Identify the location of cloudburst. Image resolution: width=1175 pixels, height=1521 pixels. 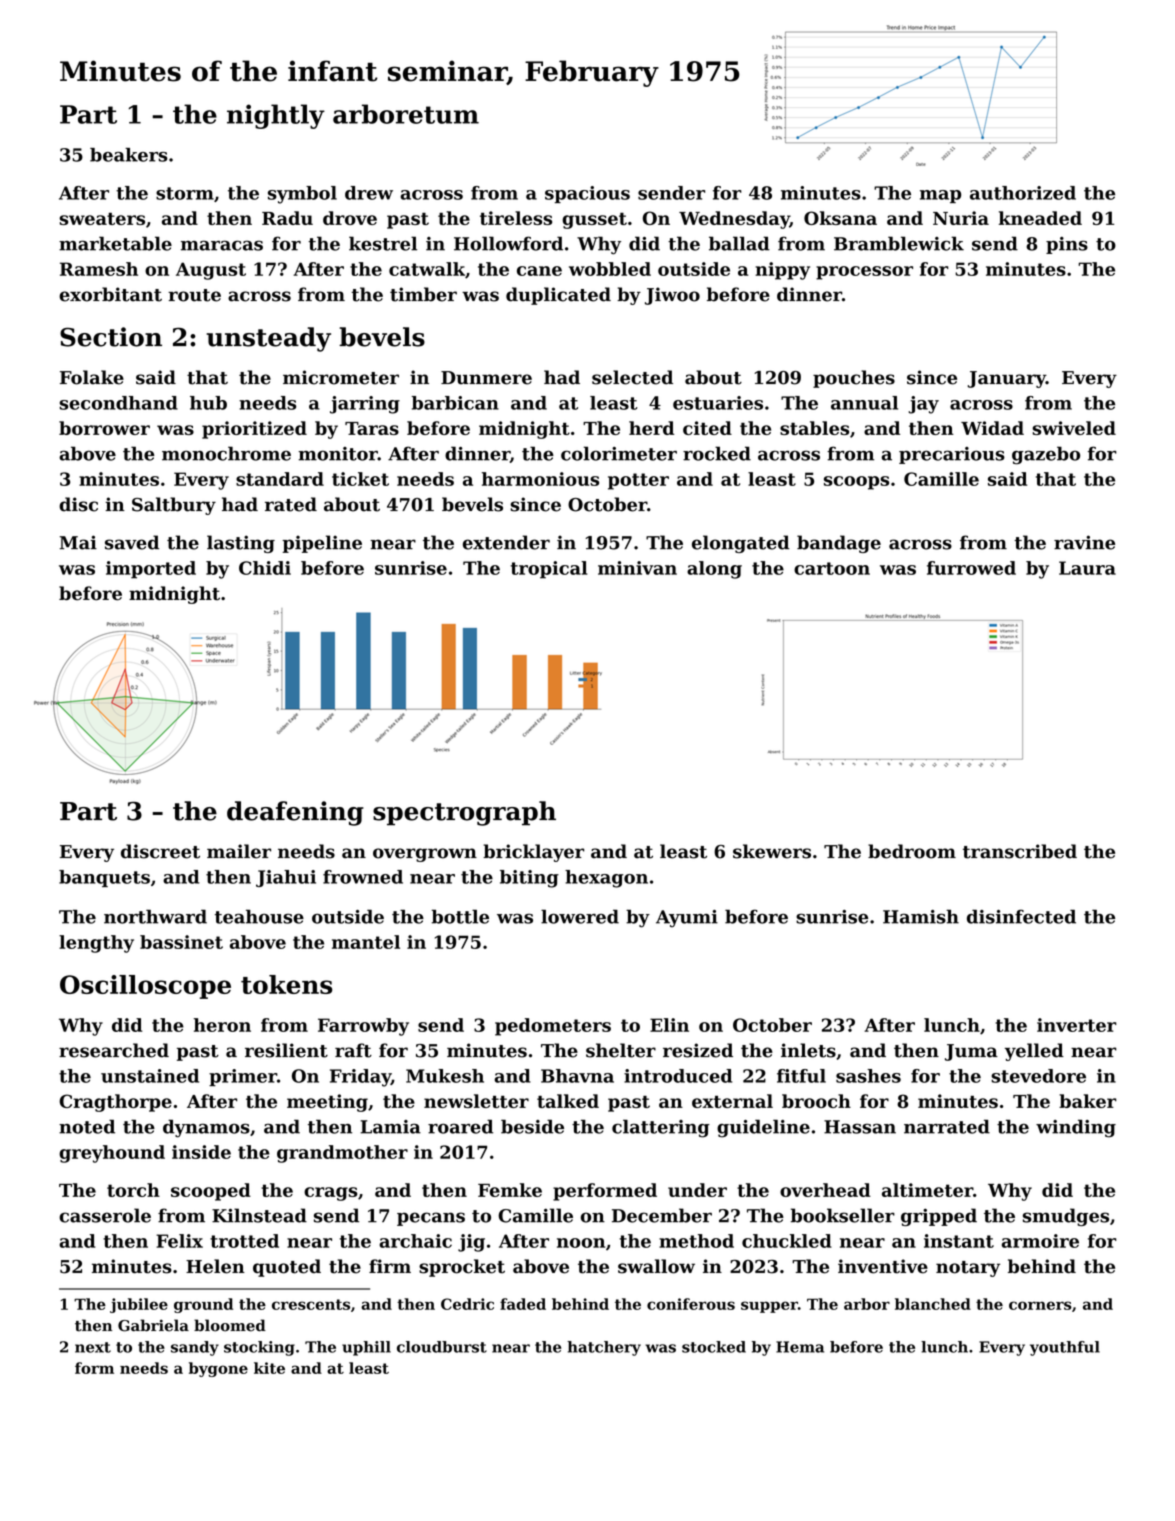
(442, 1347).
